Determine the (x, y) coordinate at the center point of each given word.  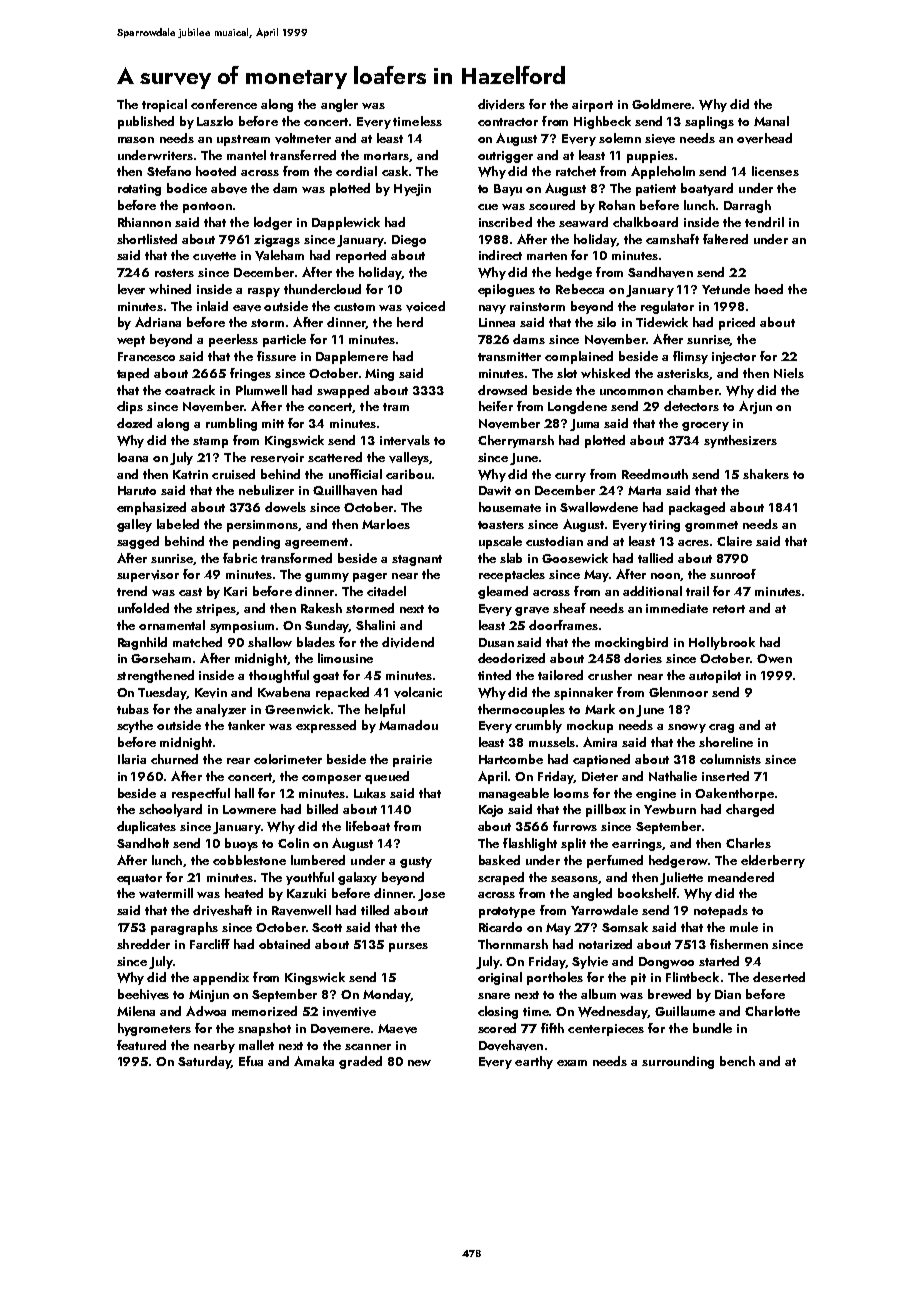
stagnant (417, 560)
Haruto (137, 490)
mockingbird (631, 643)
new (419, 1063)
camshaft (672, 239)
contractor (508, 122)
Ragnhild (142, 643)
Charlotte (772, 1011)
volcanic (418, 692)
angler (339, 105)
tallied (655, 558)
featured (141, 1045)
